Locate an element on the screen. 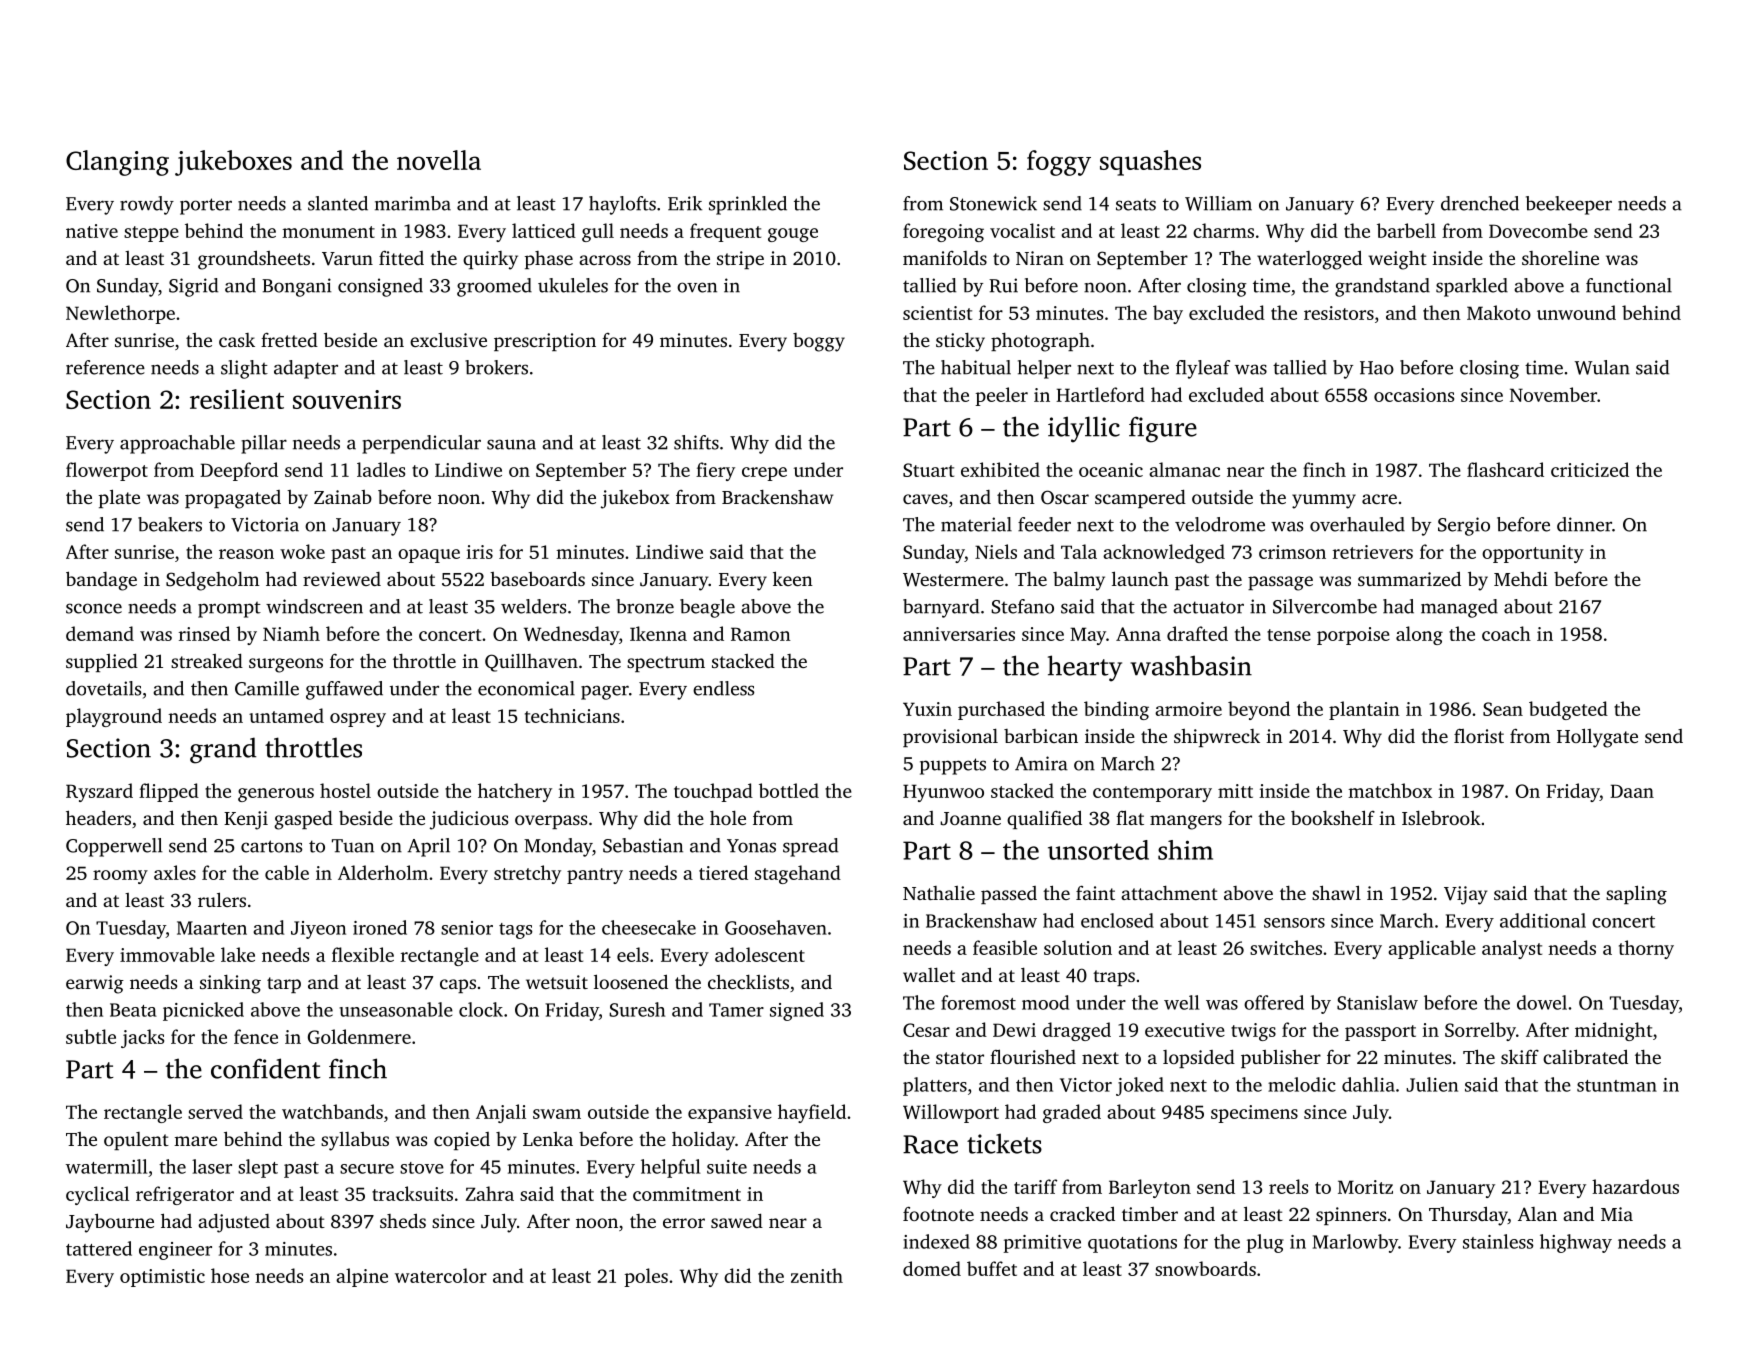  stretchy is located at coordinates (527, 874).
